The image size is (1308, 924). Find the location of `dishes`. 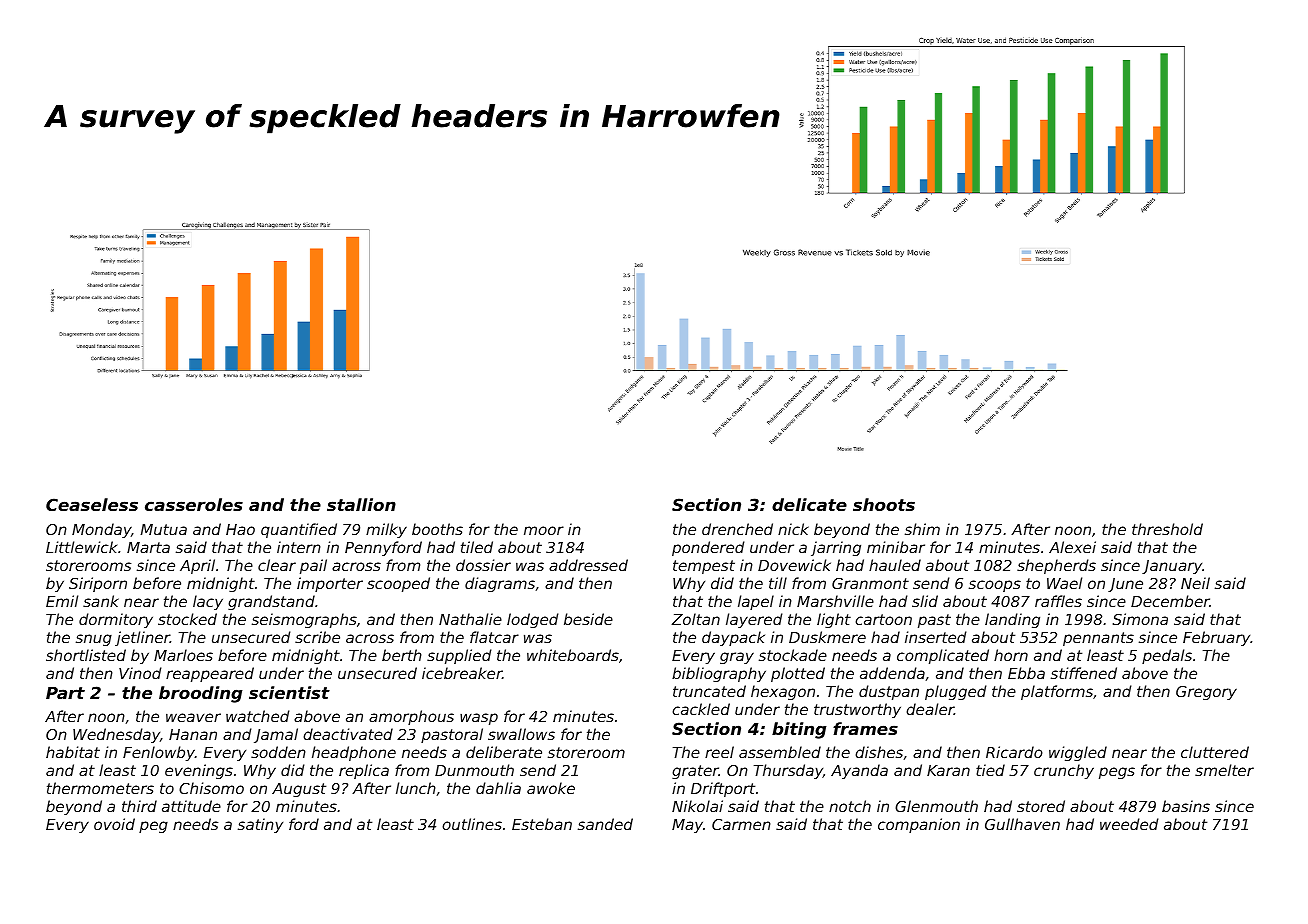

dishes is located at coordinates (879, 752).
